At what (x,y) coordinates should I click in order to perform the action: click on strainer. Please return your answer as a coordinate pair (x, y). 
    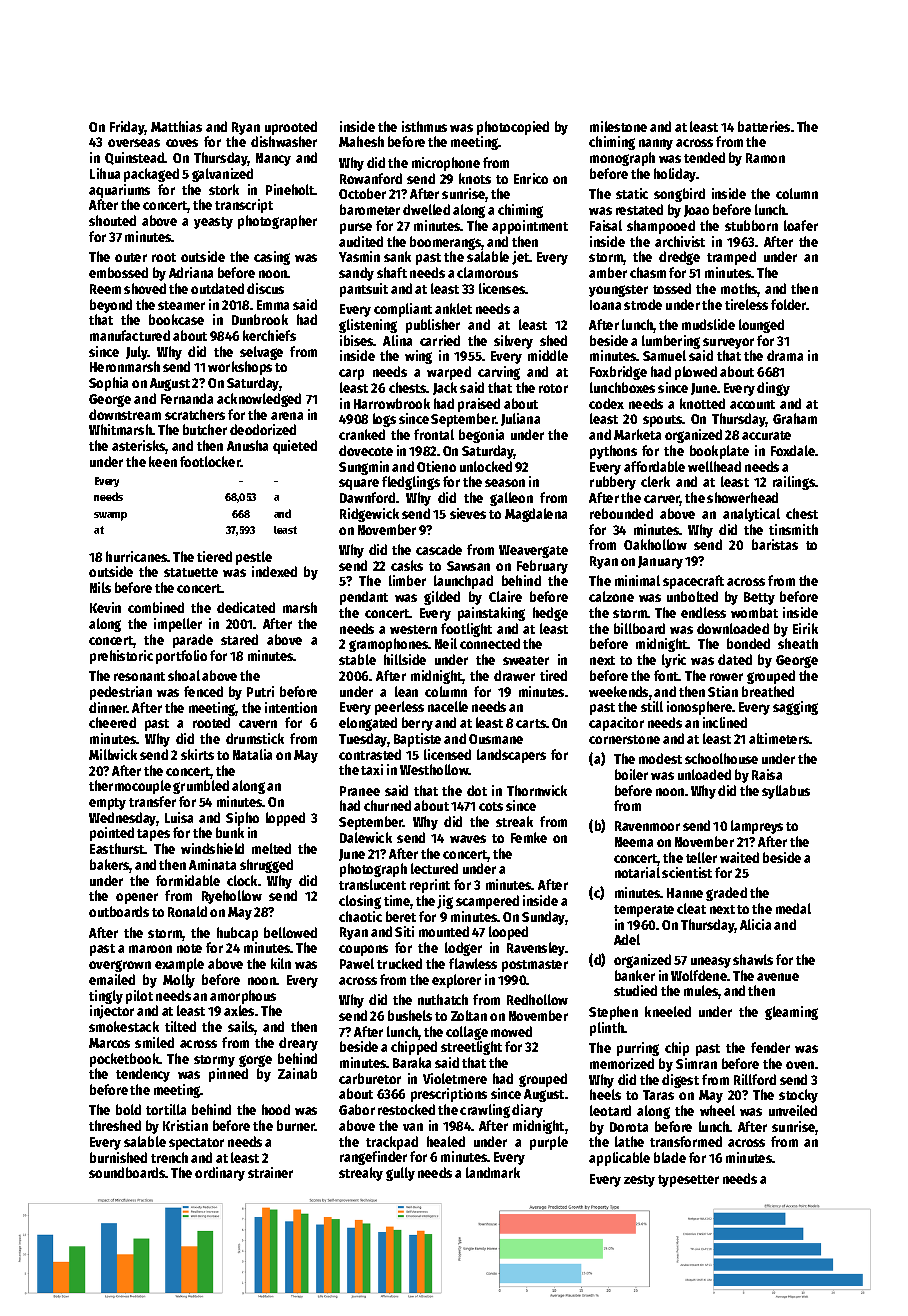
    Looking at the image, I should click on (270, 1172).
